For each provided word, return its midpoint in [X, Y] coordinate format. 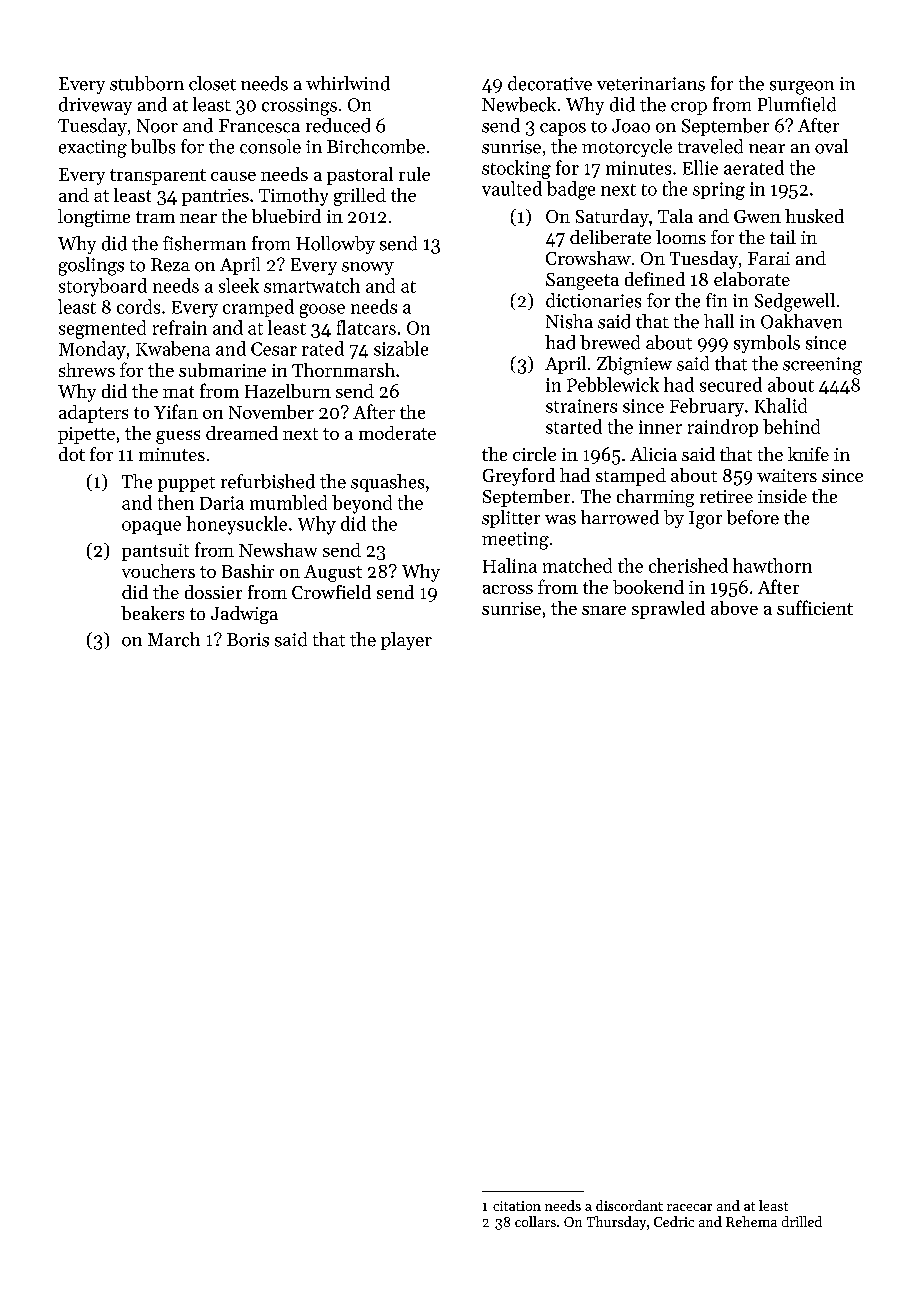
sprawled [668, 610]
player [406, 641]
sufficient [815, 607]
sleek [239, 285]
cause [233, 176]
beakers [152, 613]
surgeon [802, 88]
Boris [248, 640]
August [333, 573]
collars [535, 1221]
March [174, 639]
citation [517, 1206]
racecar [689, 1207]
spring [719, 191]
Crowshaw [588, 258]
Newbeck [519, 104]
